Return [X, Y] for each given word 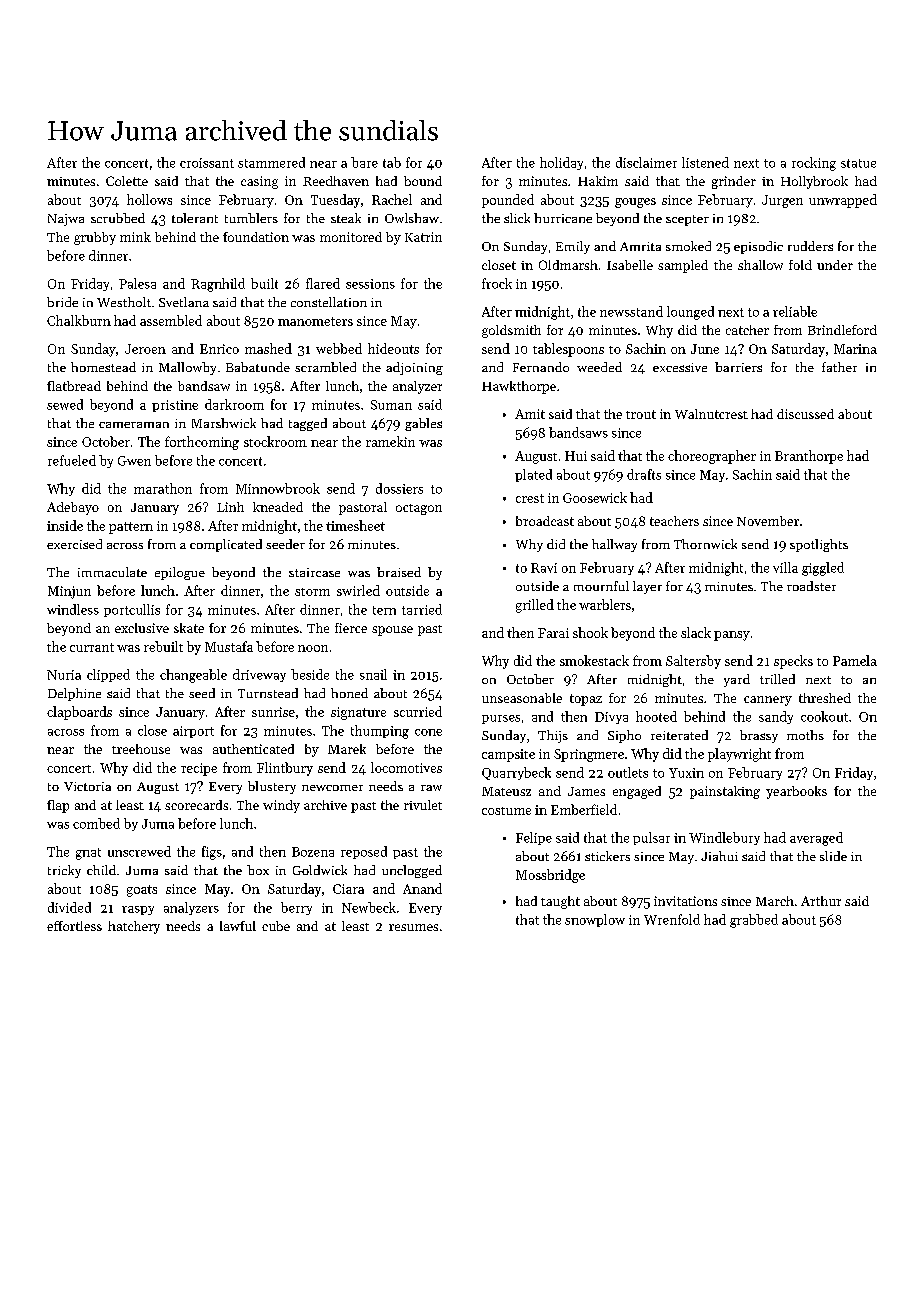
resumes [413, 927]
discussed [805, 414]
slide [833, 856]
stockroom [275, 441]
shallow [760, 265]
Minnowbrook [278, 488]
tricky [64, 871]
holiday [561, 163]
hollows [149, 199]
